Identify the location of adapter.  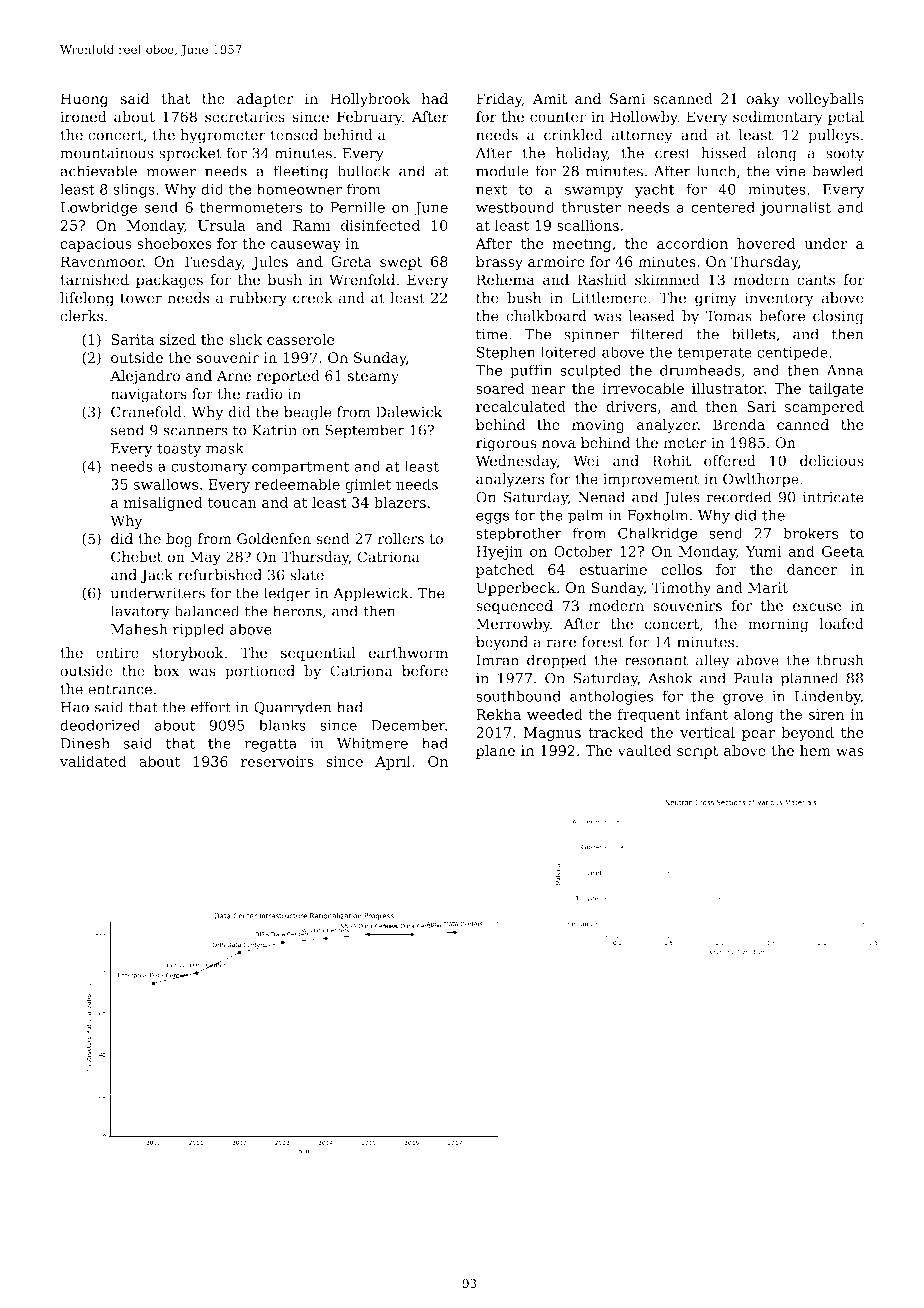
(265, 100).
